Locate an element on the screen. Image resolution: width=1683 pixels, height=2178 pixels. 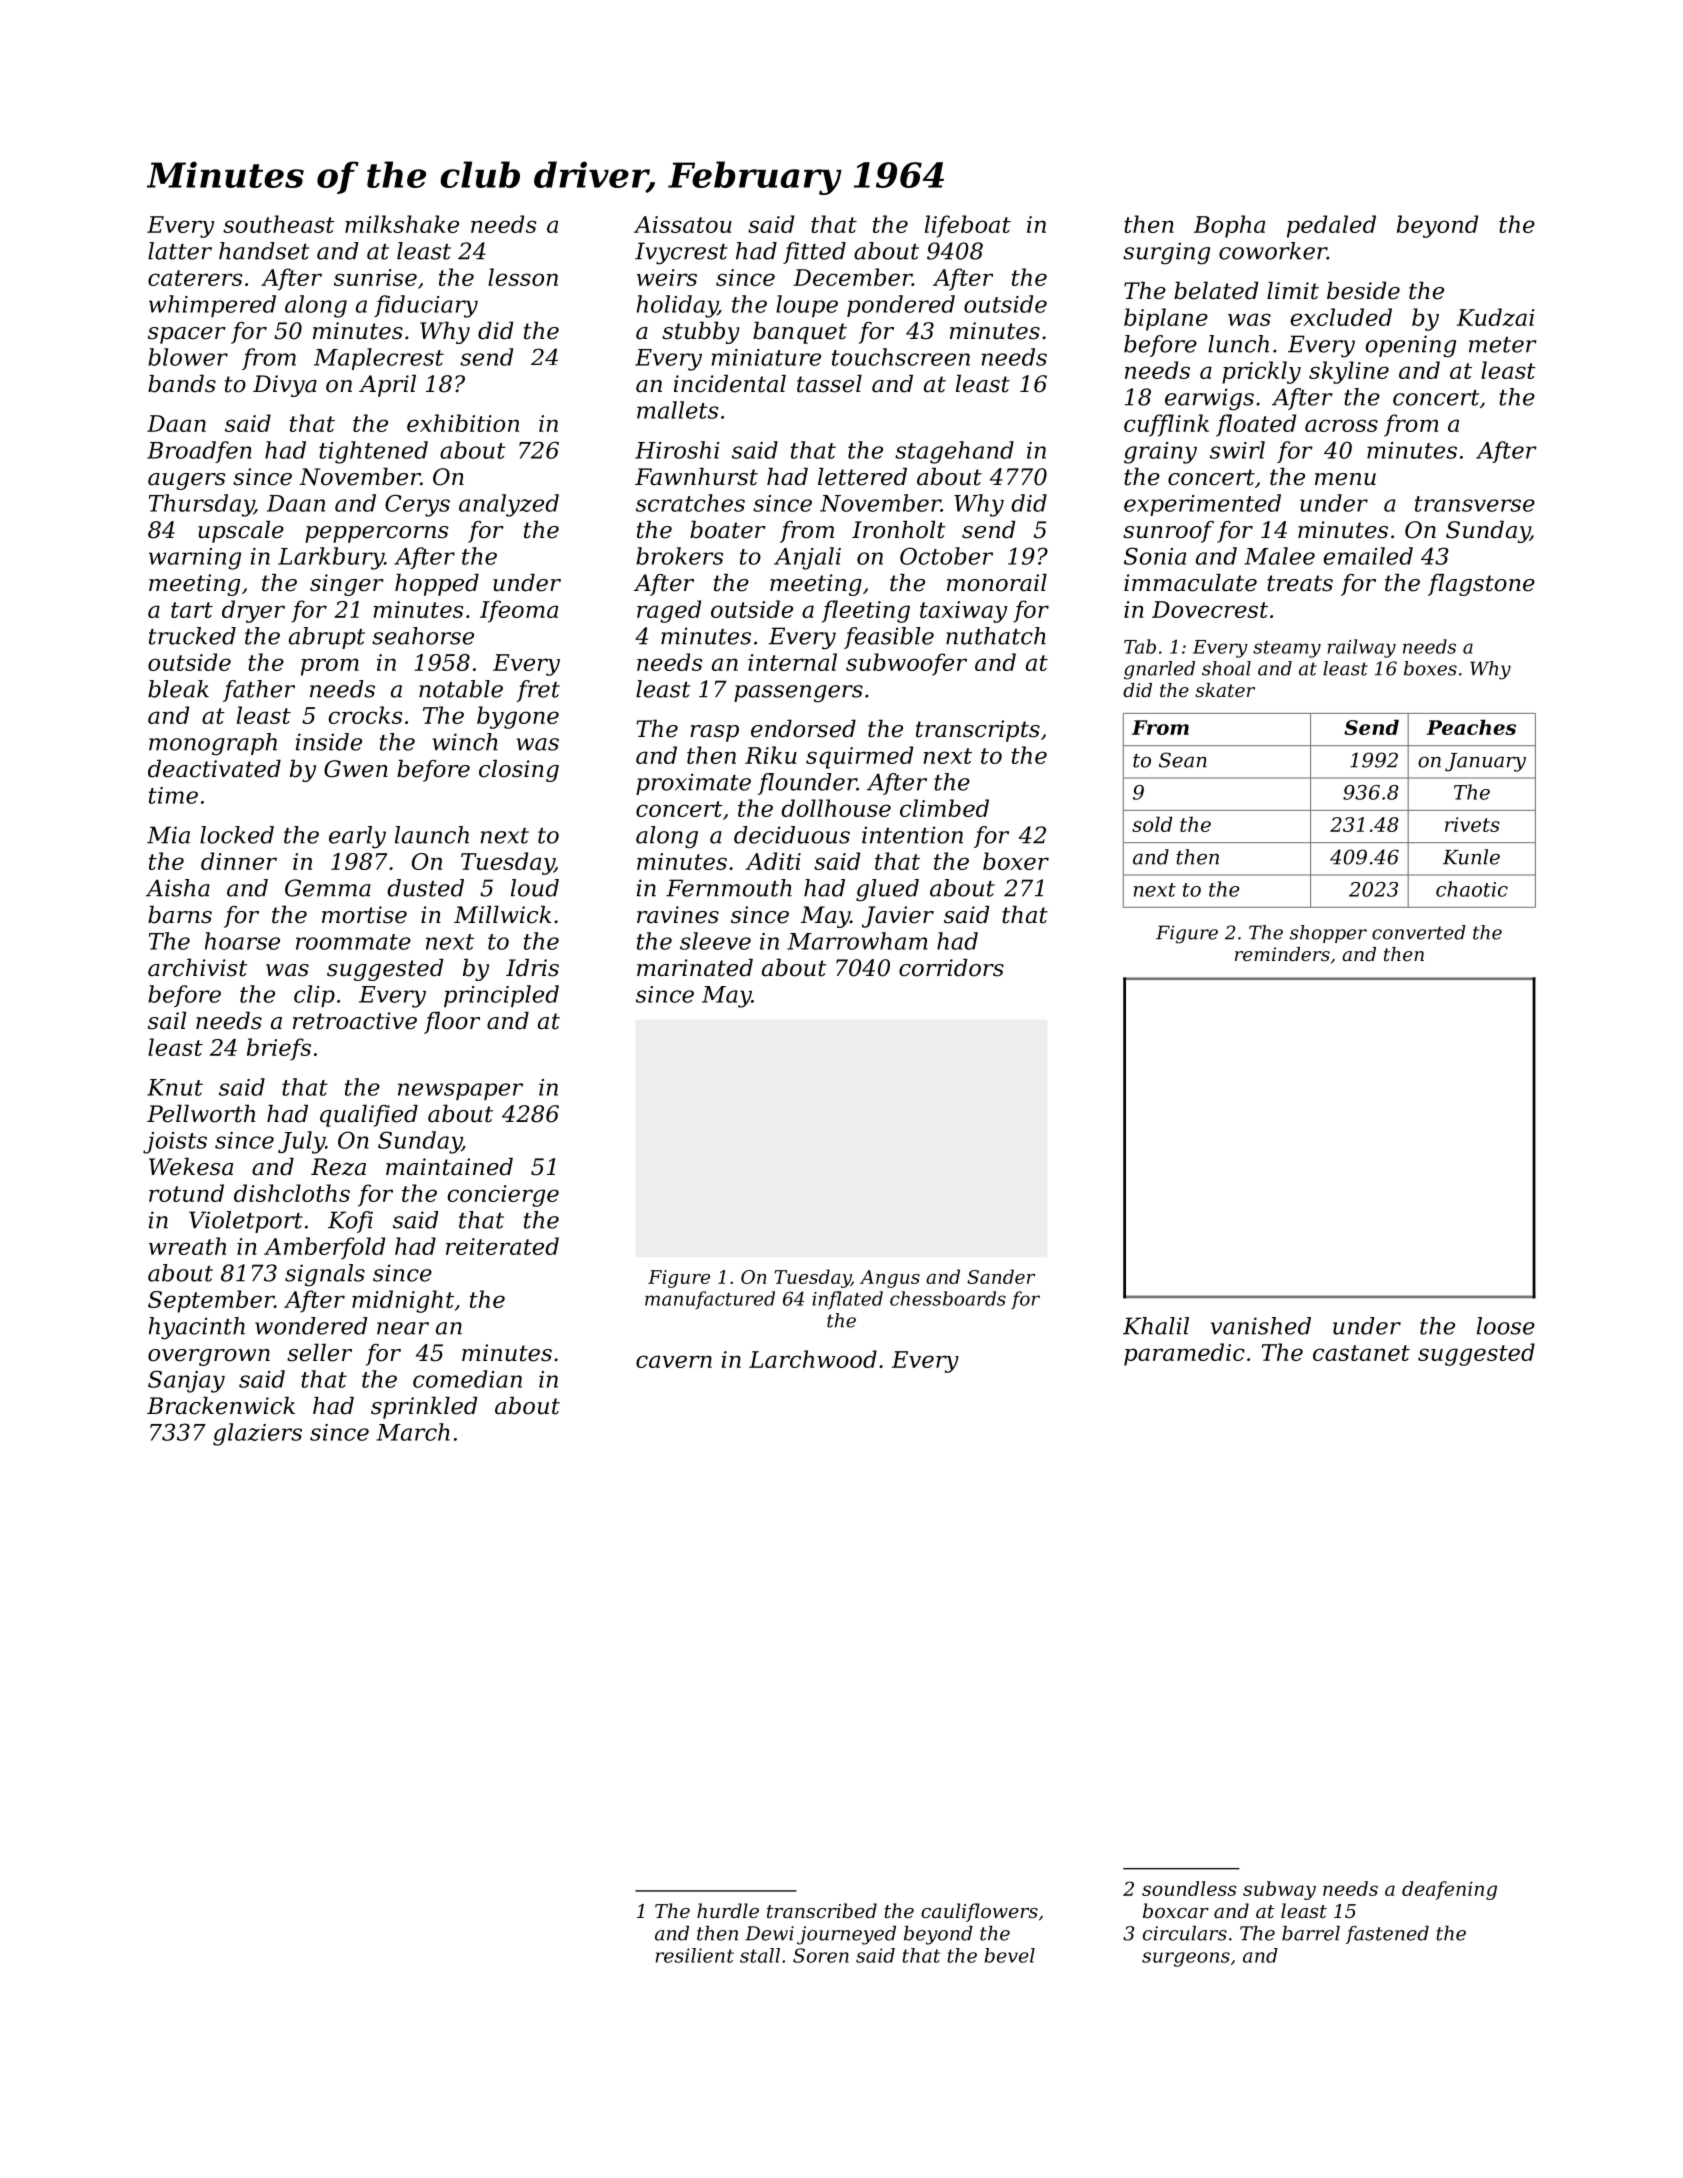
beside is located at coordinates (1363, 291).
